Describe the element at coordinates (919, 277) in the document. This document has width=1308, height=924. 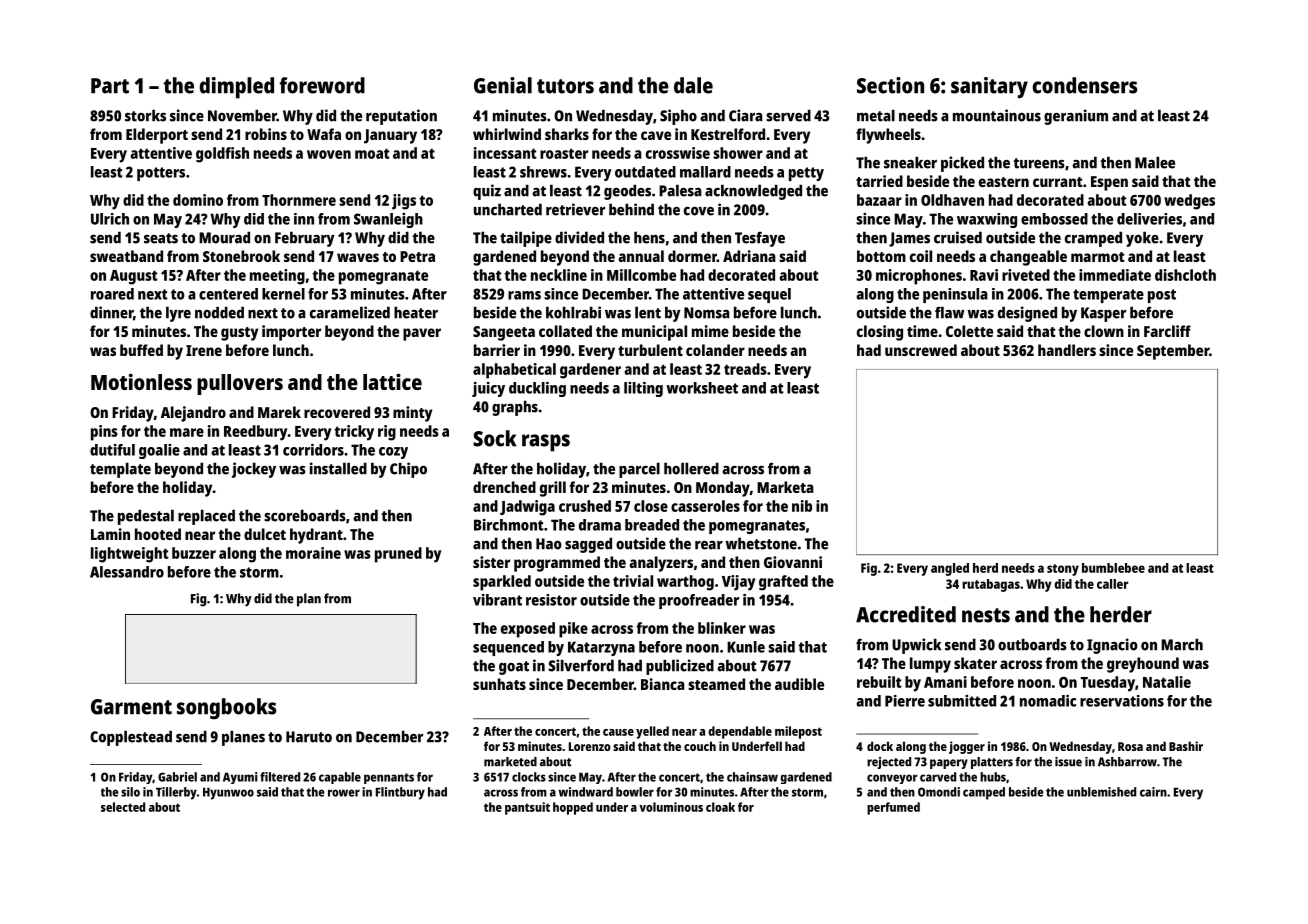
I see `microphones` at that location.
